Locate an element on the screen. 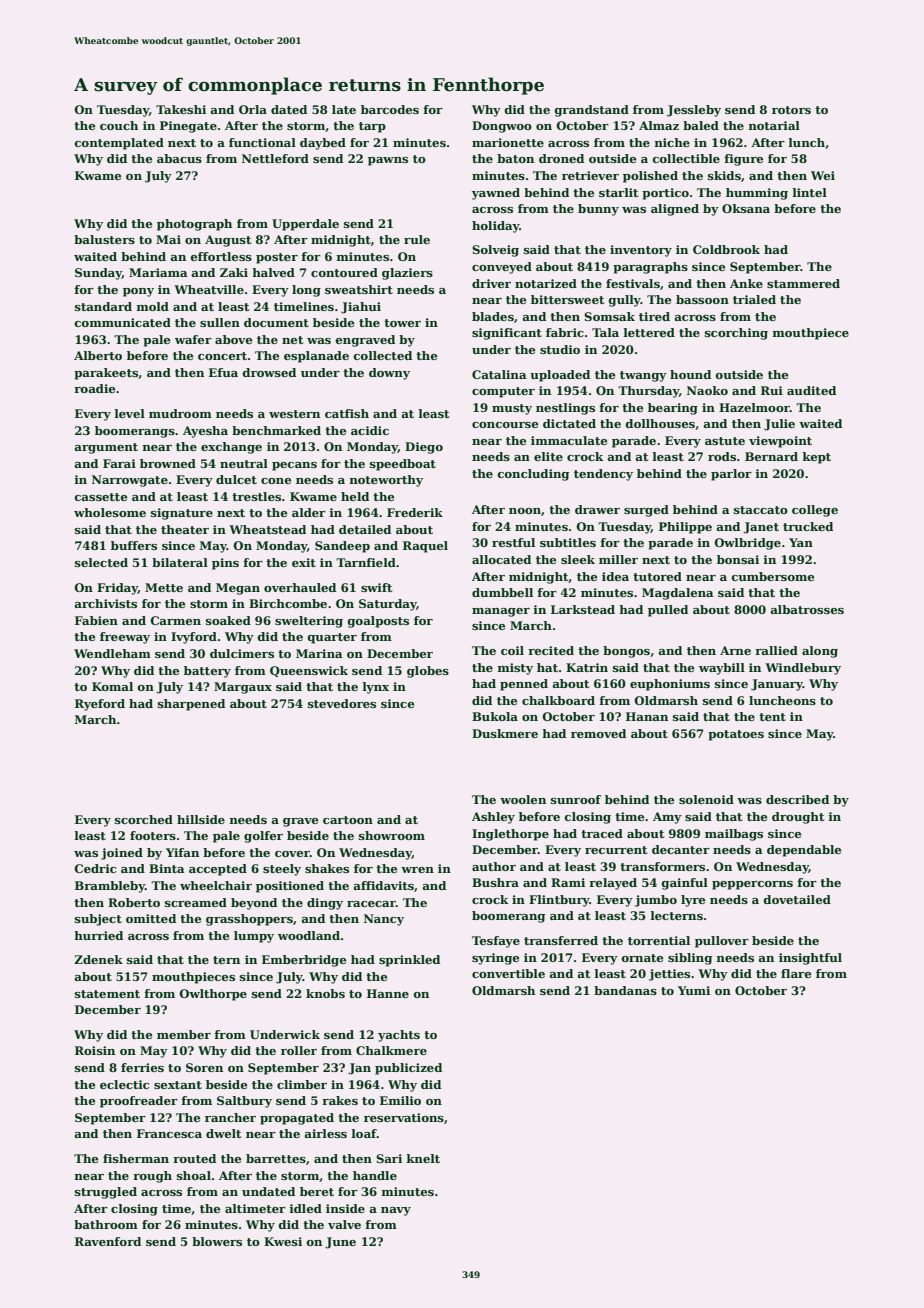  elite is located at coordinates (548, 456).
